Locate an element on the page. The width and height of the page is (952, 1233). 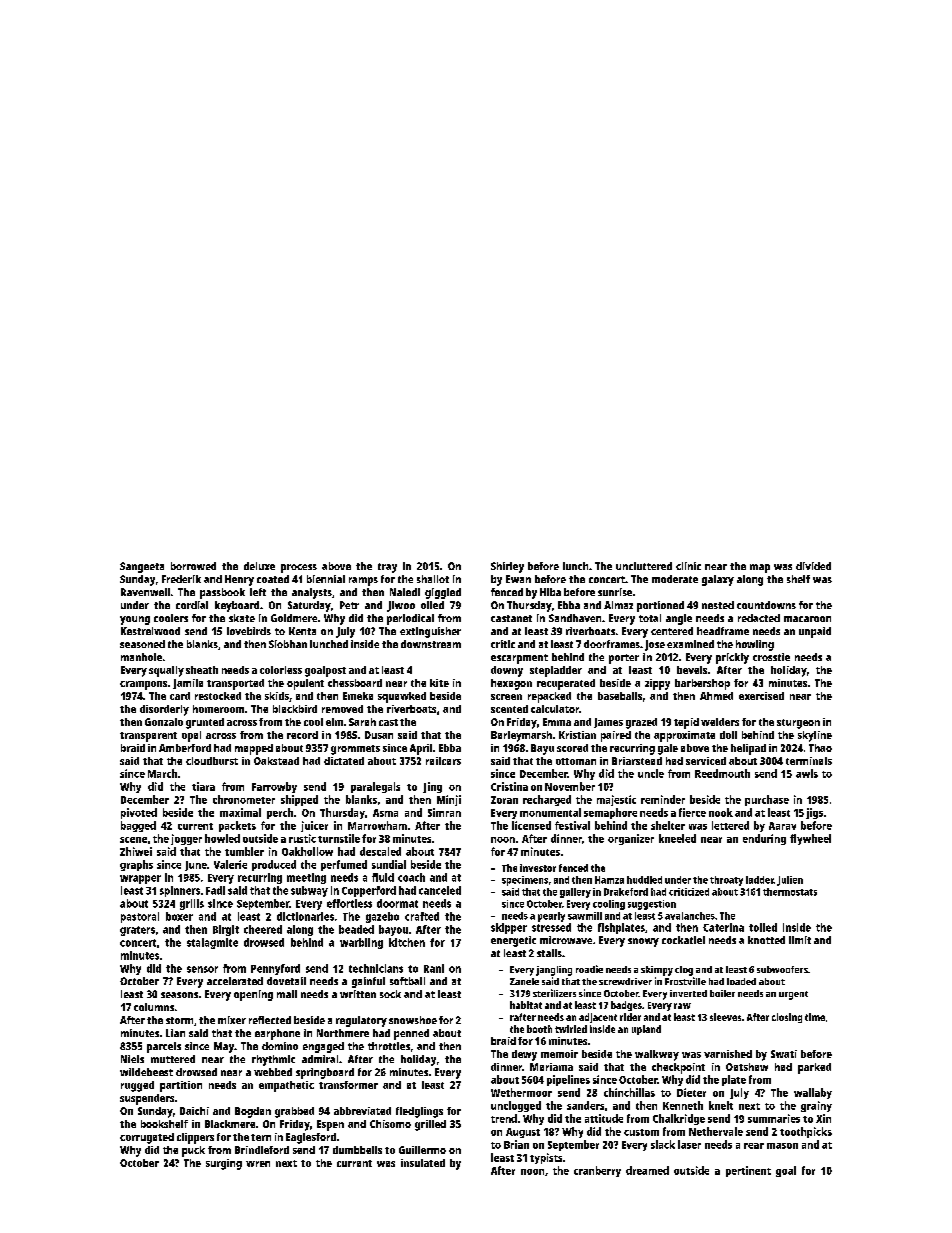
dictionaries is located at coordinates (305, 916).
